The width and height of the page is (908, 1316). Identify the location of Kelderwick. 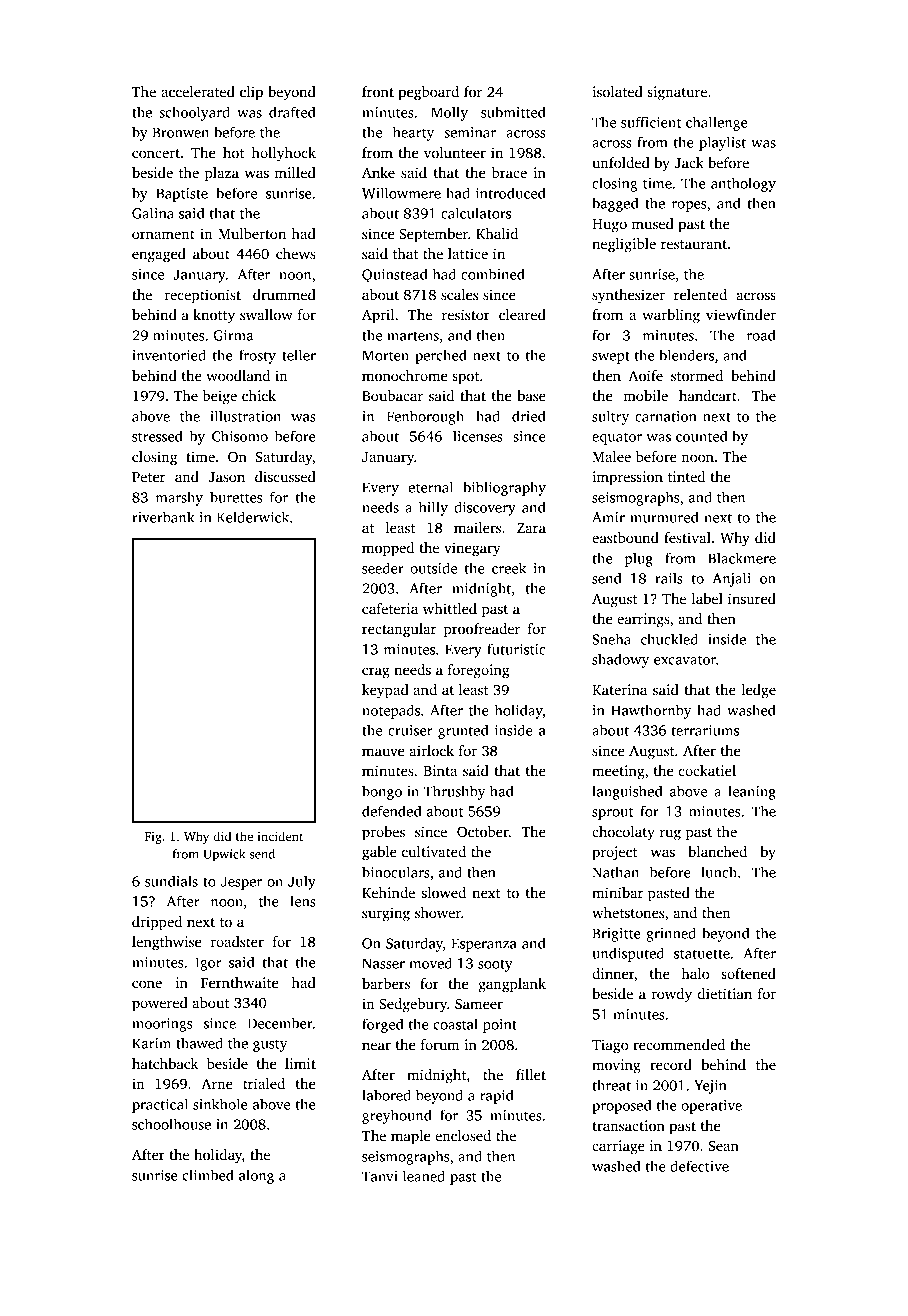
(253, 517).
